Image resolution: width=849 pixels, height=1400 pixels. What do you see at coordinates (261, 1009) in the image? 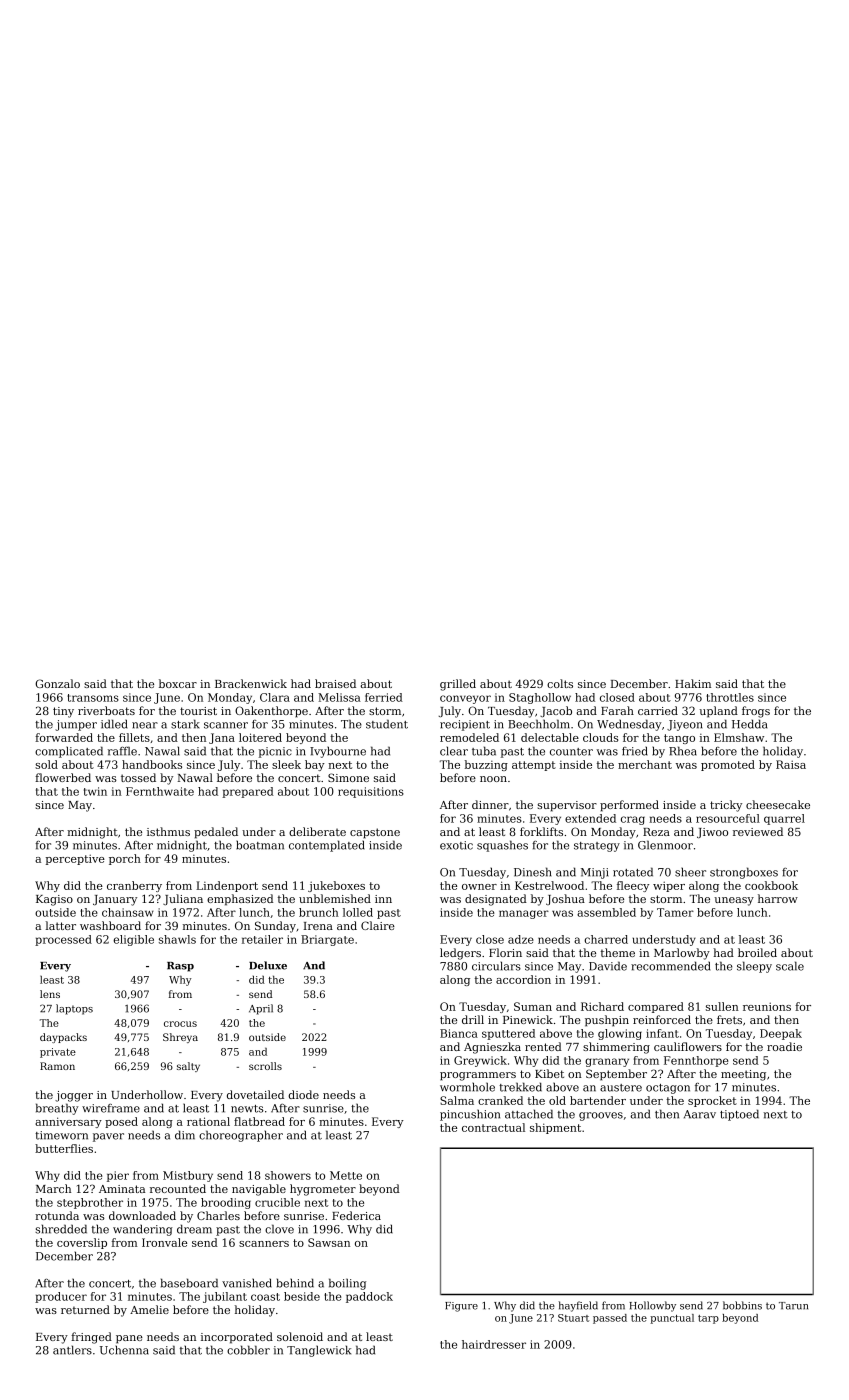
I see `April` at bounding box center [261, 1009].
